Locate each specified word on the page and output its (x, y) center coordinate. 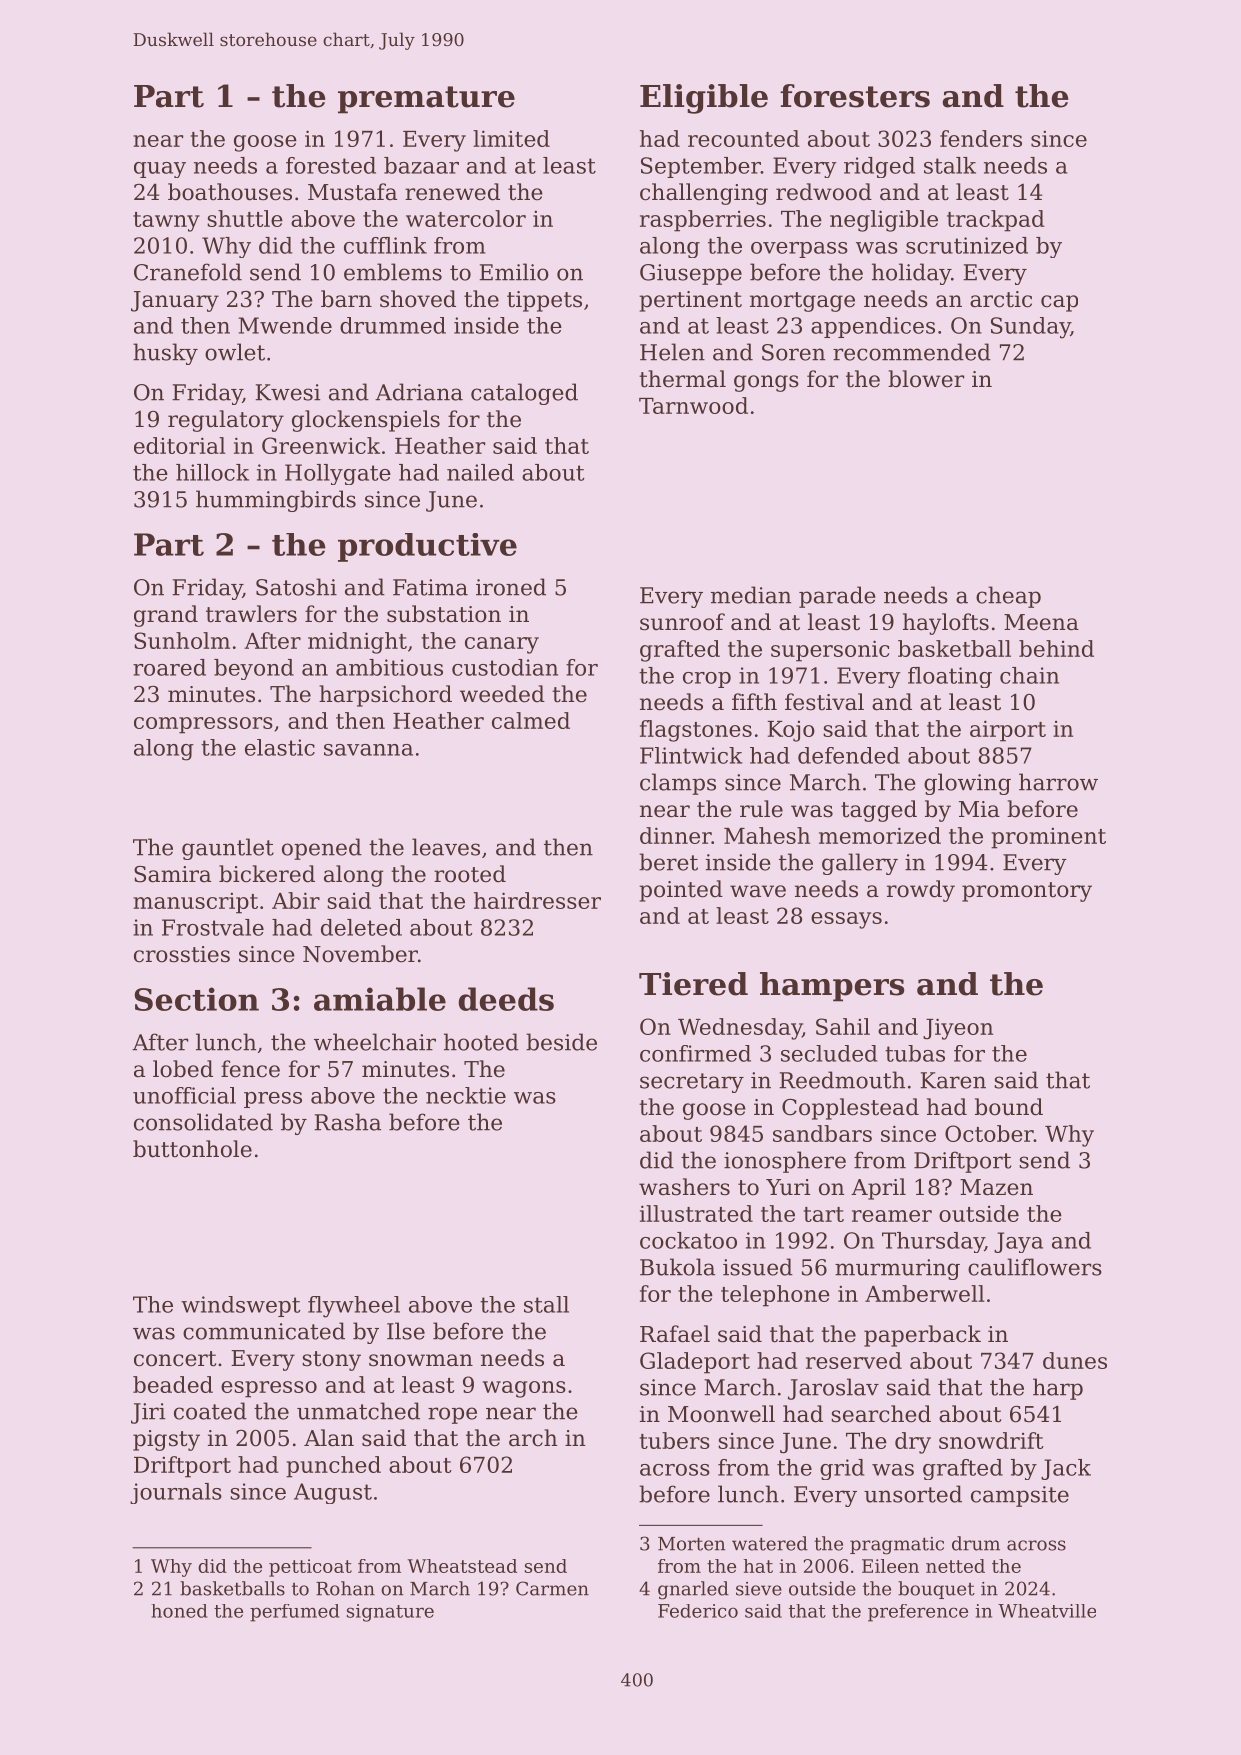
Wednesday (740, 1029)
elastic (280, 747)
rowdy (921, 891)
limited (511, 138)
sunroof (682, 622)
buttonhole (192, 1149)
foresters (855, 96)
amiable (380, 999)
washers (684, 1187)
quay (160, 170)
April (878, 1189)
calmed (531, 720)
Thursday (933, 1242)
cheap (1008, 597)
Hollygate (338, 474)
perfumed (294, 1613)
